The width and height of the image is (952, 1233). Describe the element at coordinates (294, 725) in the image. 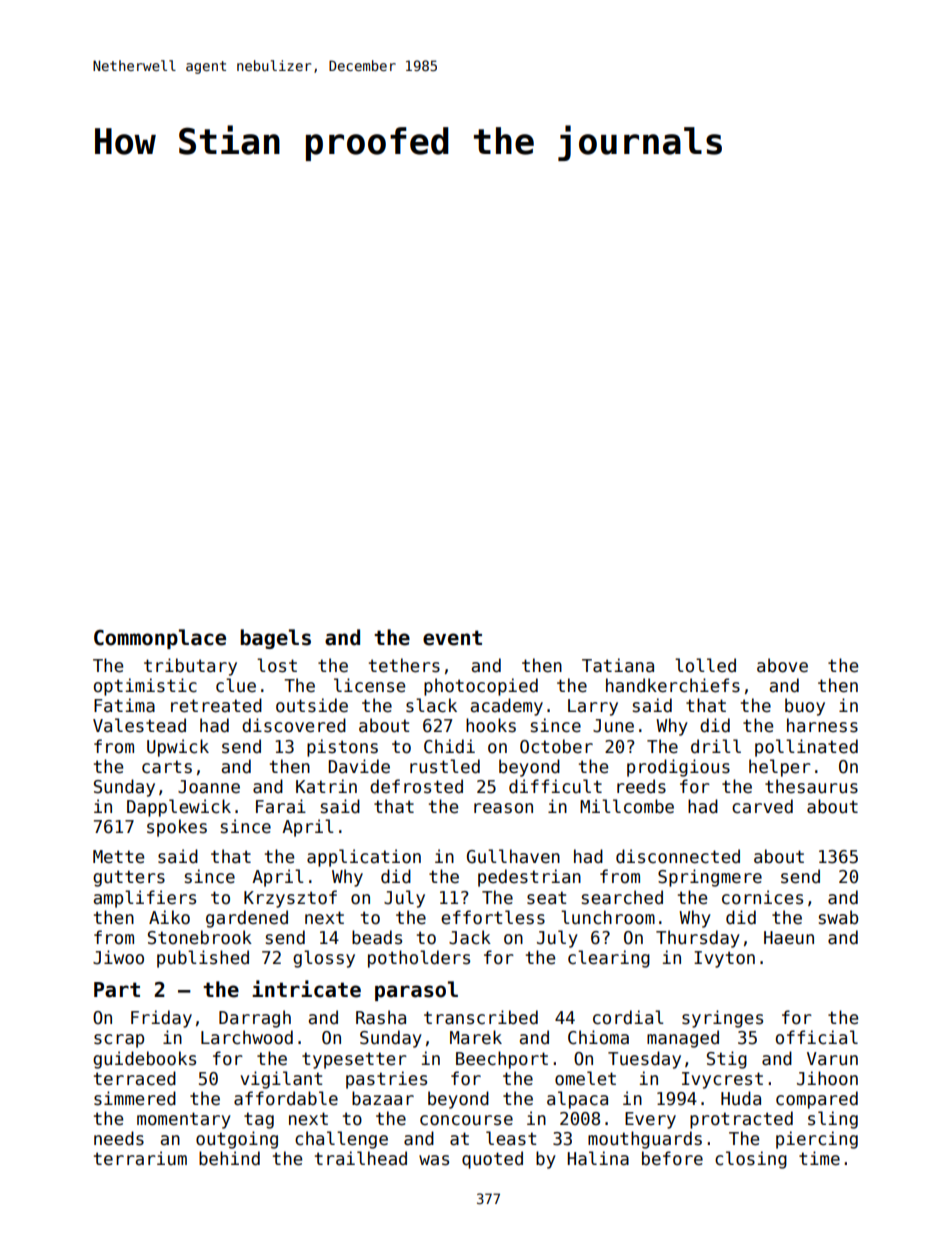

I see `discovered` at that location.
